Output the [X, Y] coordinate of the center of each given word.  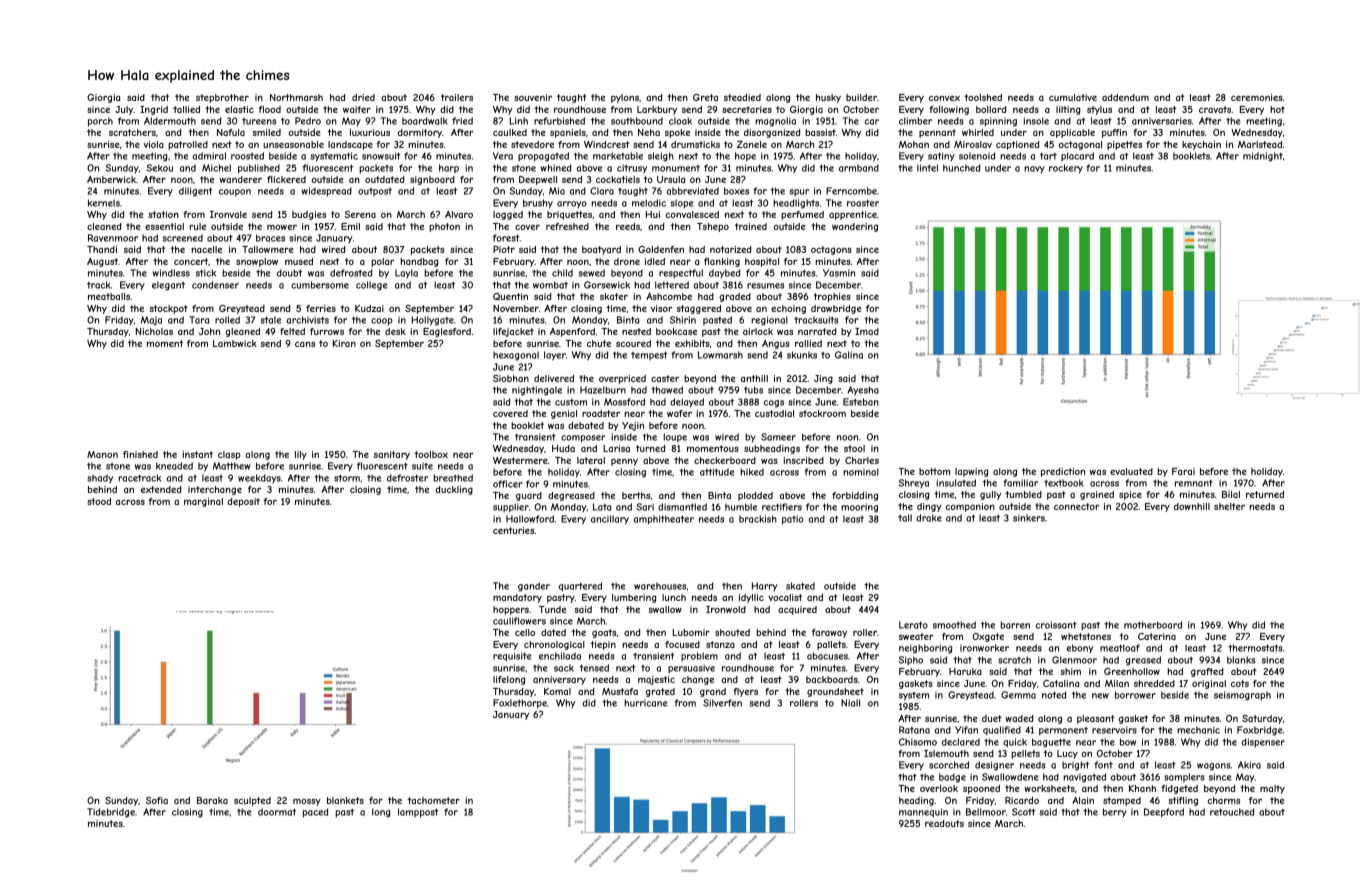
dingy [929, 507]
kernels [104, 203]
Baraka [212, 800]
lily [301, 455]
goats [604, 633]
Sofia [157, 800]
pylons [625, 98]
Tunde [552, 609]
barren [1015, 625]
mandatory [517, 598]
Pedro [308, 121]
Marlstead [1260, 144]
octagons [831, 250]
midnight [1263, 157]
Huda [563, 448]
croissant [1056, 625]
